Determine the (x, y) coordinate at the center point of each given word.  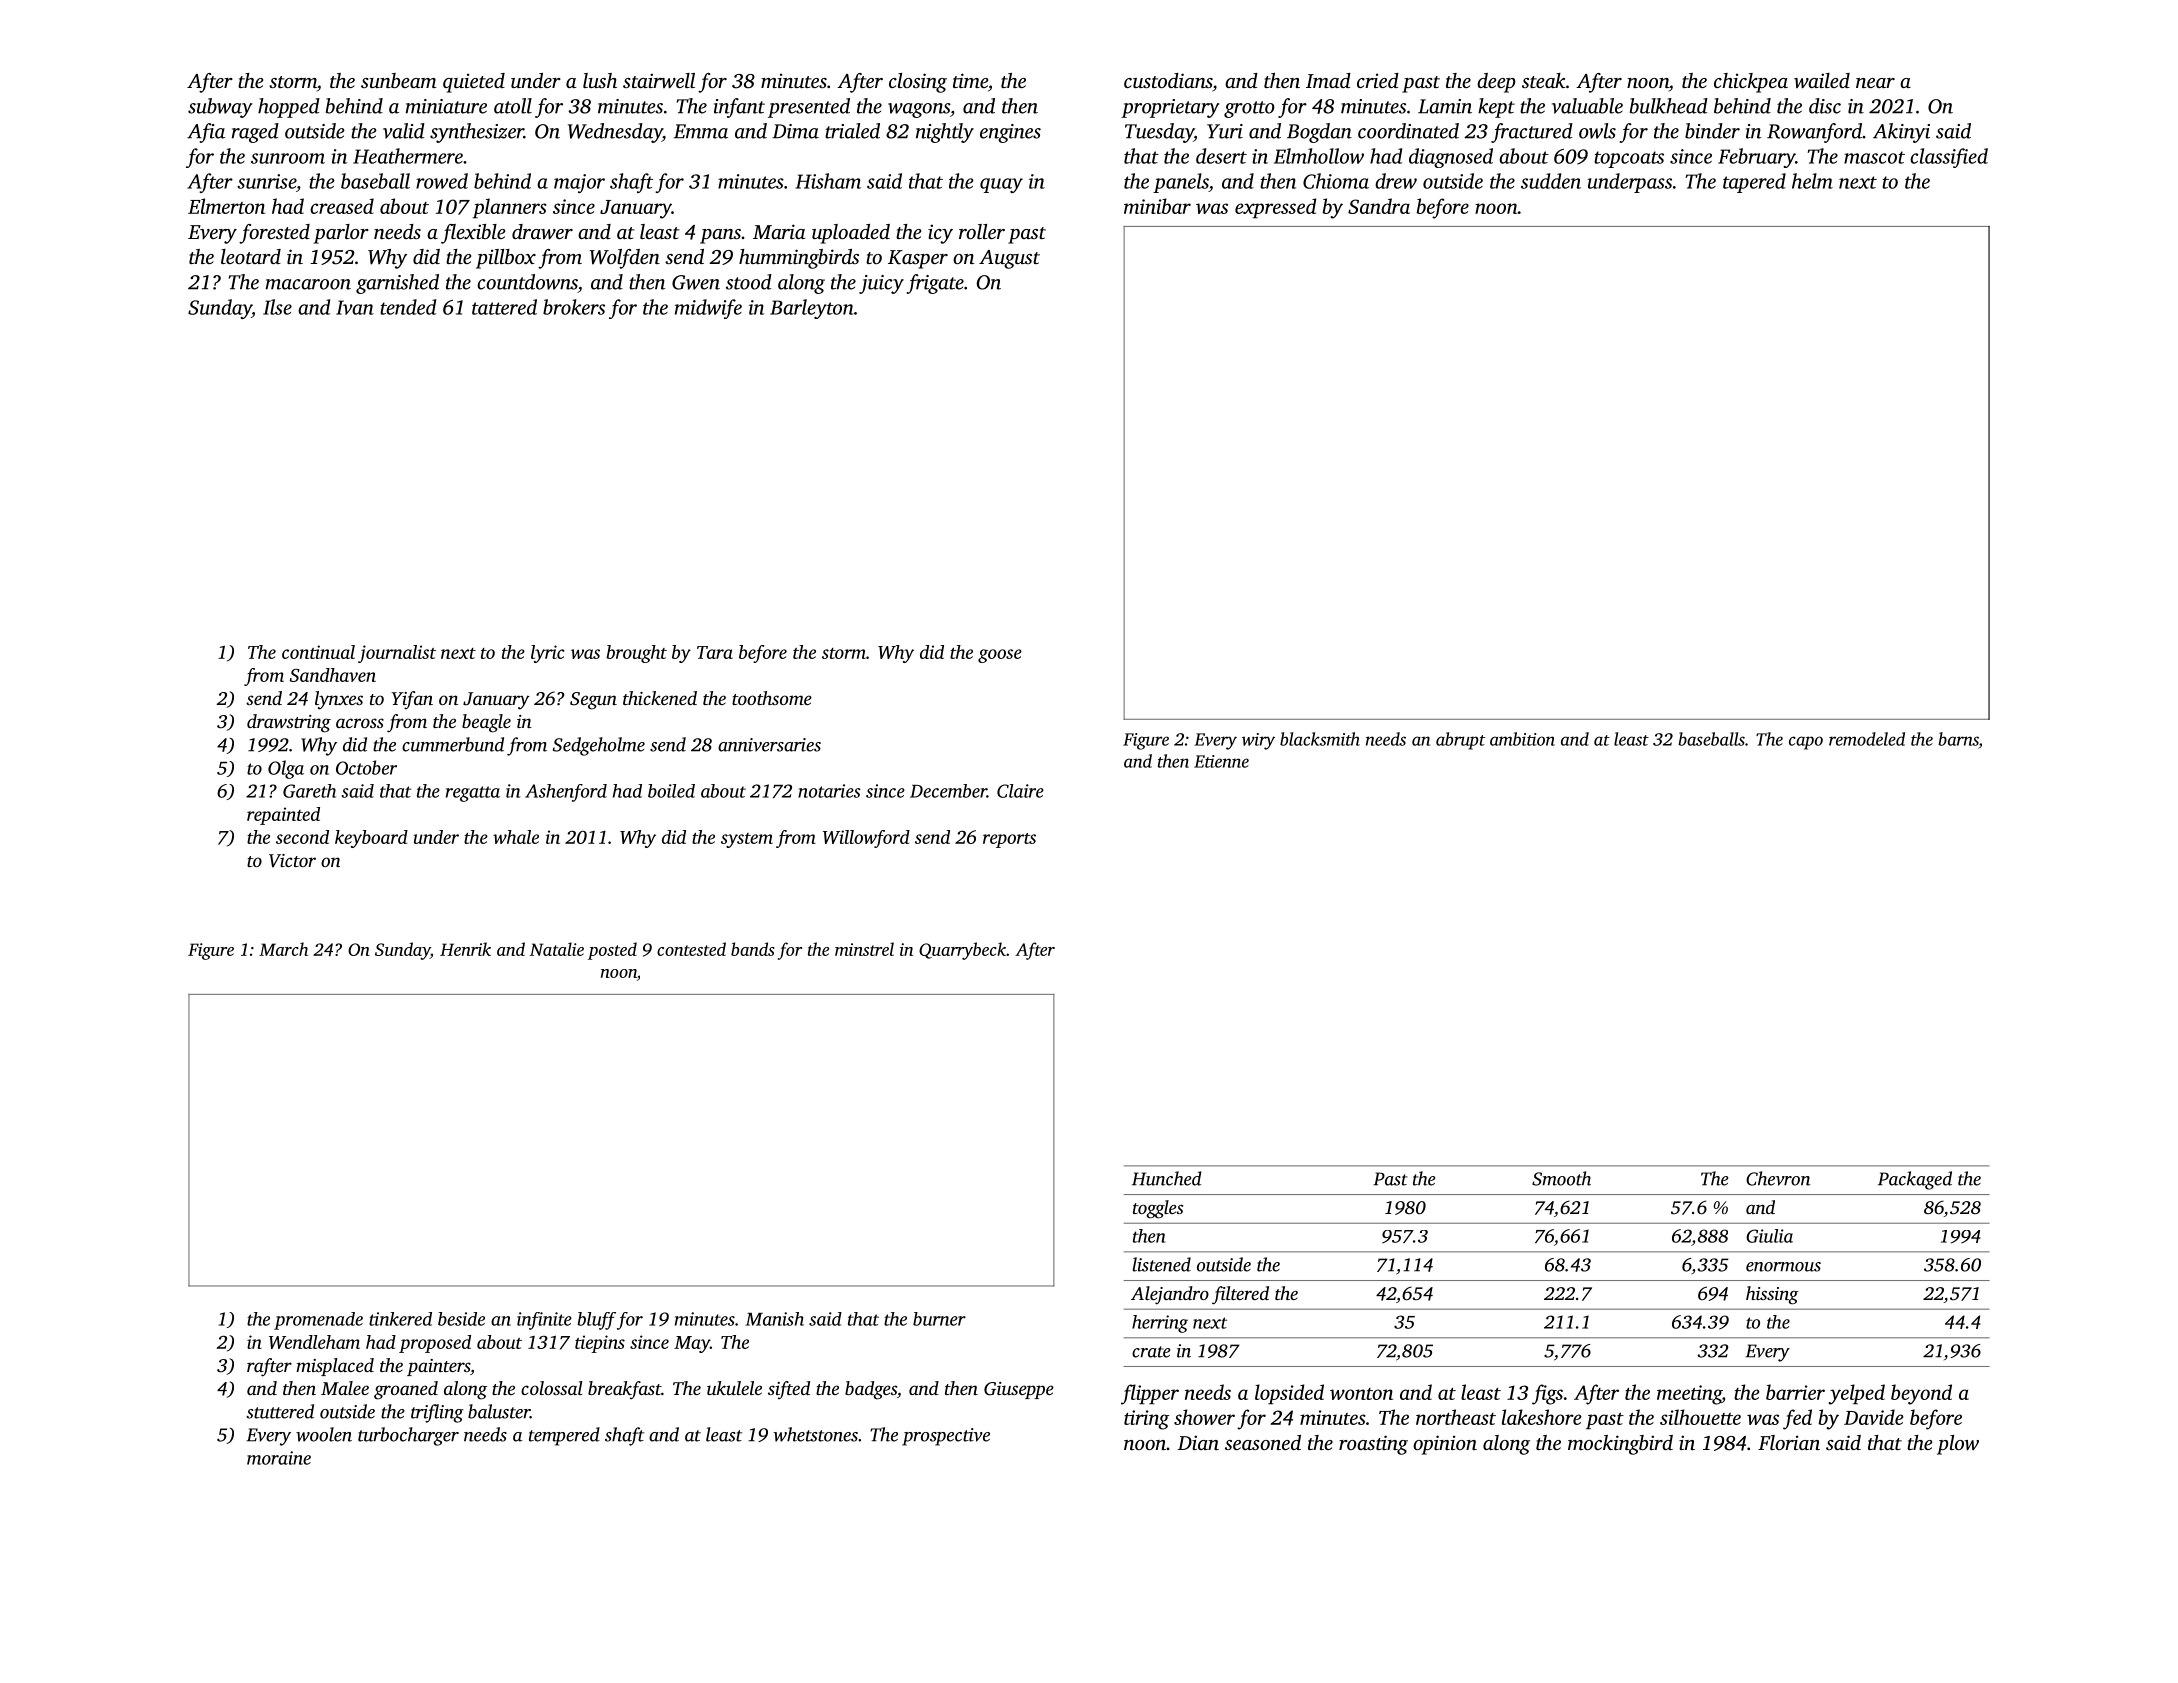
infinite (544, 1321)
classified (1949, 158)
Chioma (1336, 181)
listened (1162, 1264)
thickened (660, 698)
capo (1806, 743)
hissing (1772, 1295)
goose (1000, 656)
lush (600, 80)
